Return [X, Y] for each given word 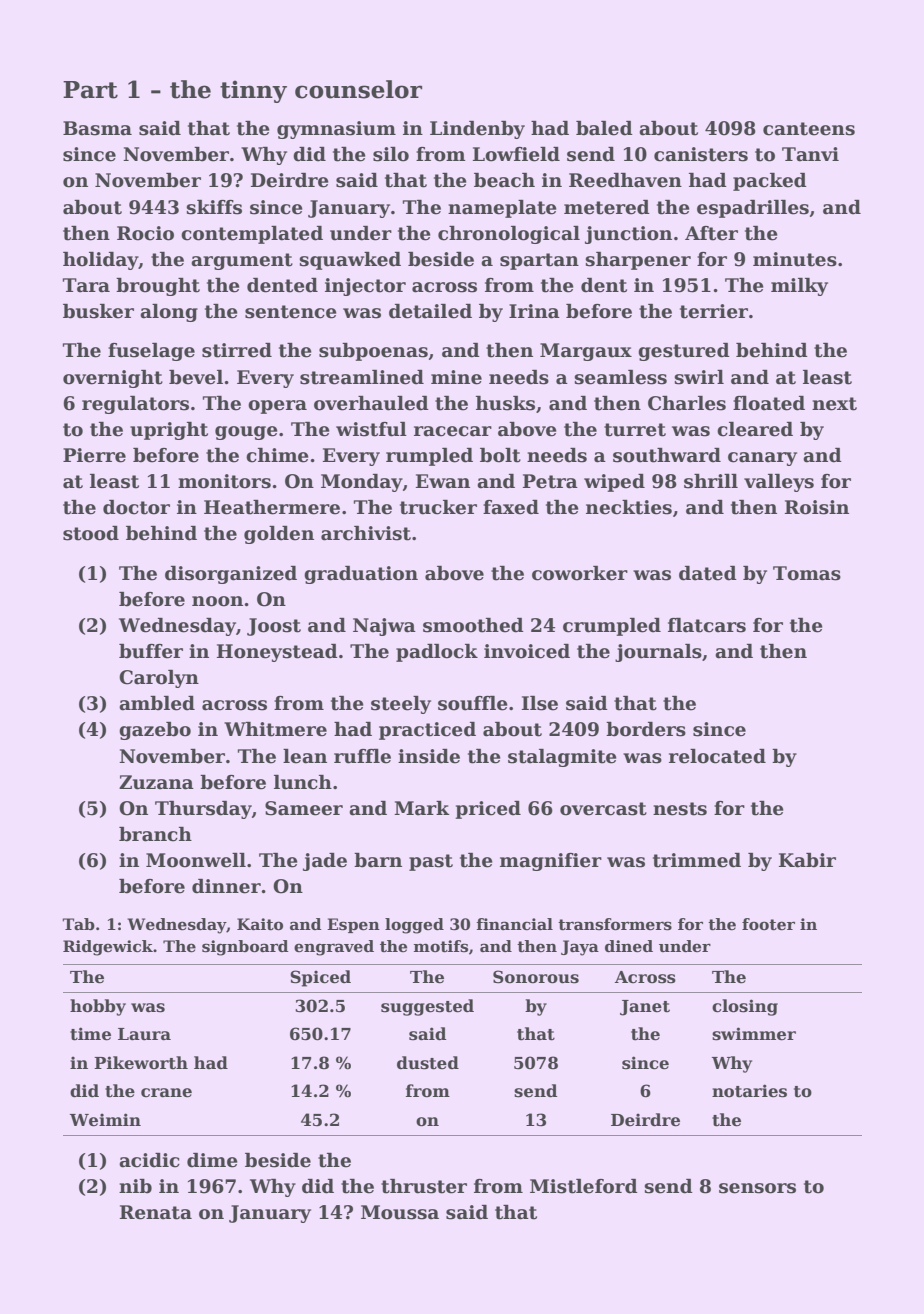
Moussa [400, 1212]
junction [628, 235]
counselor [358, 89]
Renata [156, 1212]
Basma [97, 128]
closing [745, 1007]
